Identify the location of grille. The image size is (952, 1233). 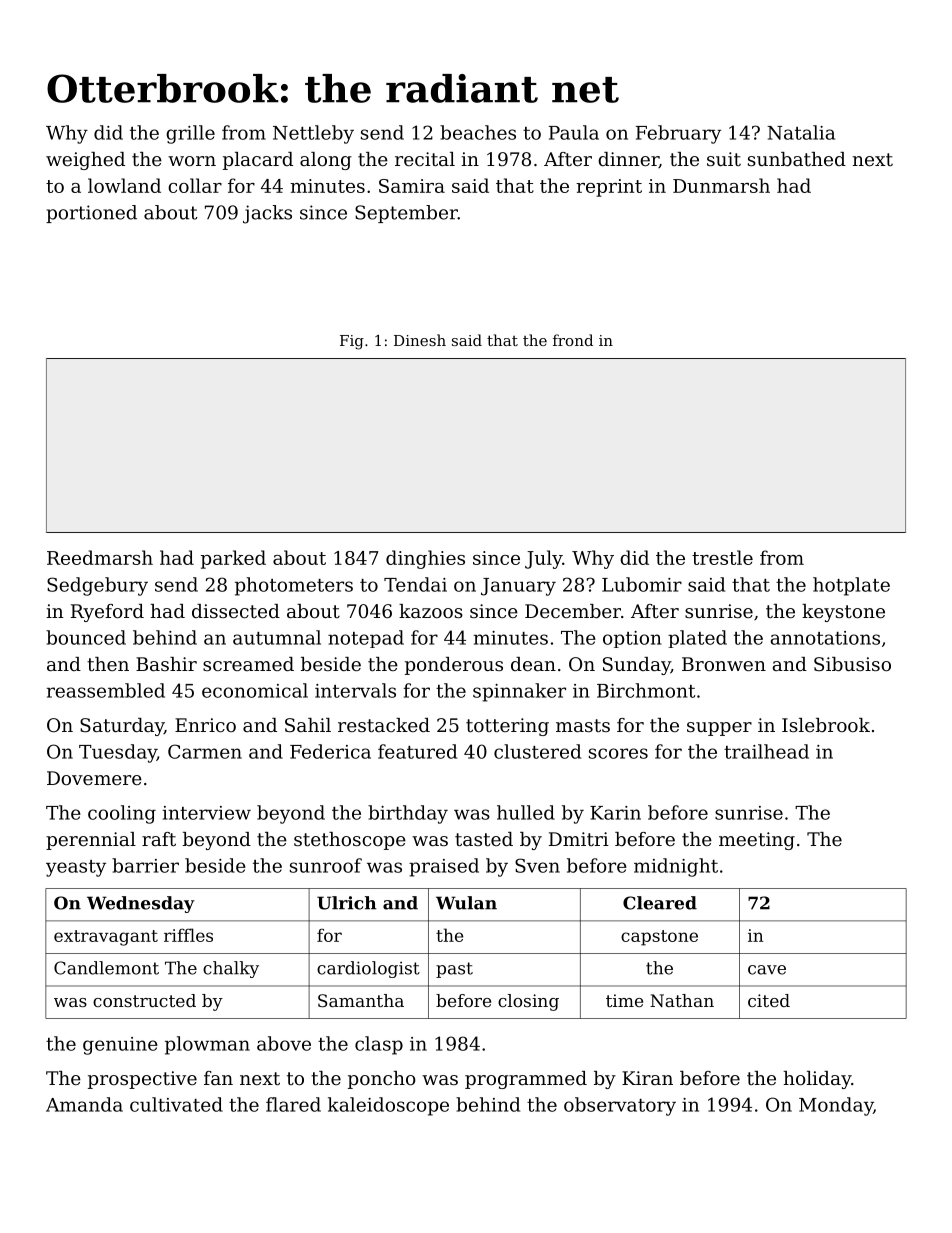
(190, 134).
